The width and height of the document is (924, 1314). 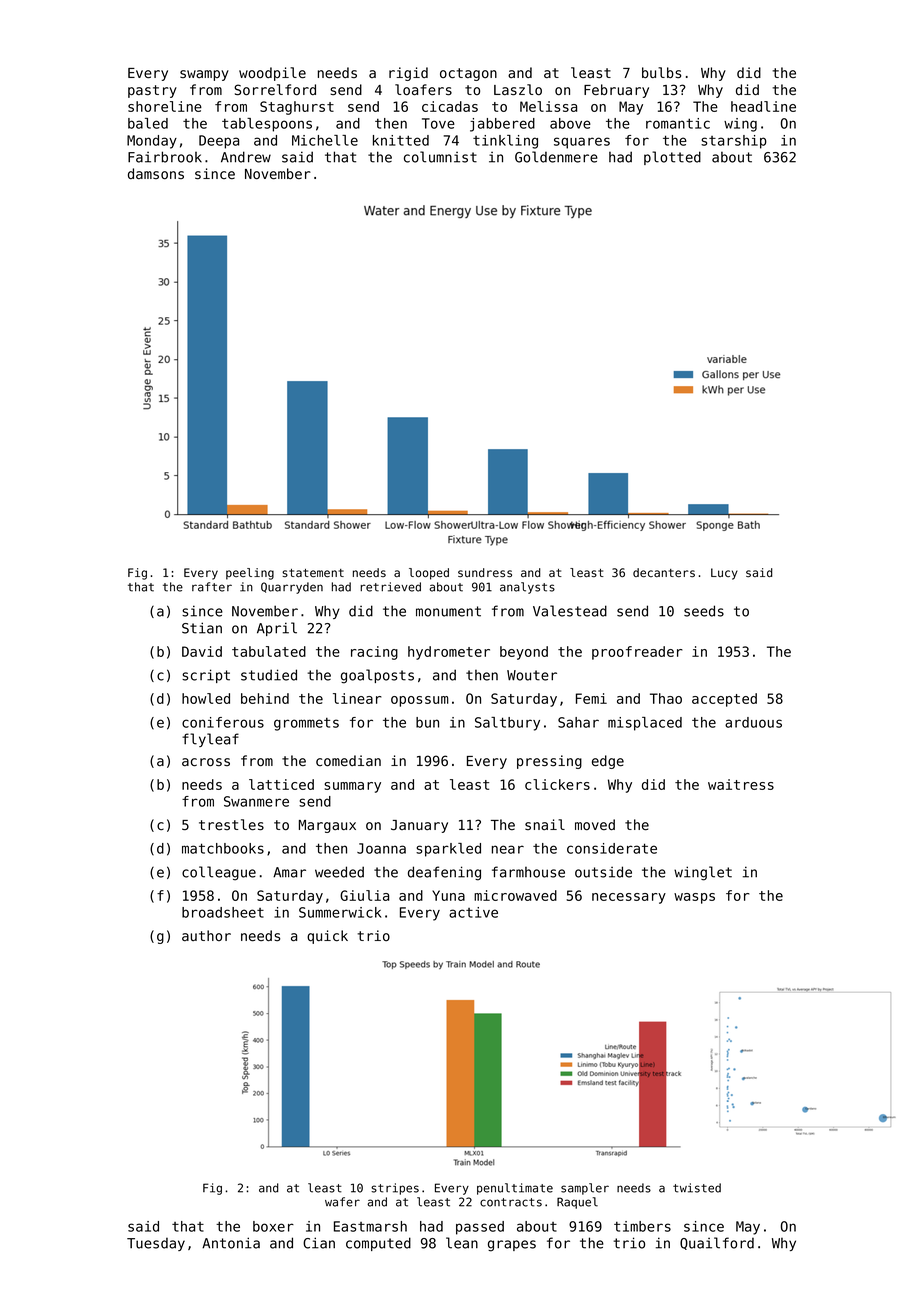 I want to click on looped, so click(x=429, y=574).
